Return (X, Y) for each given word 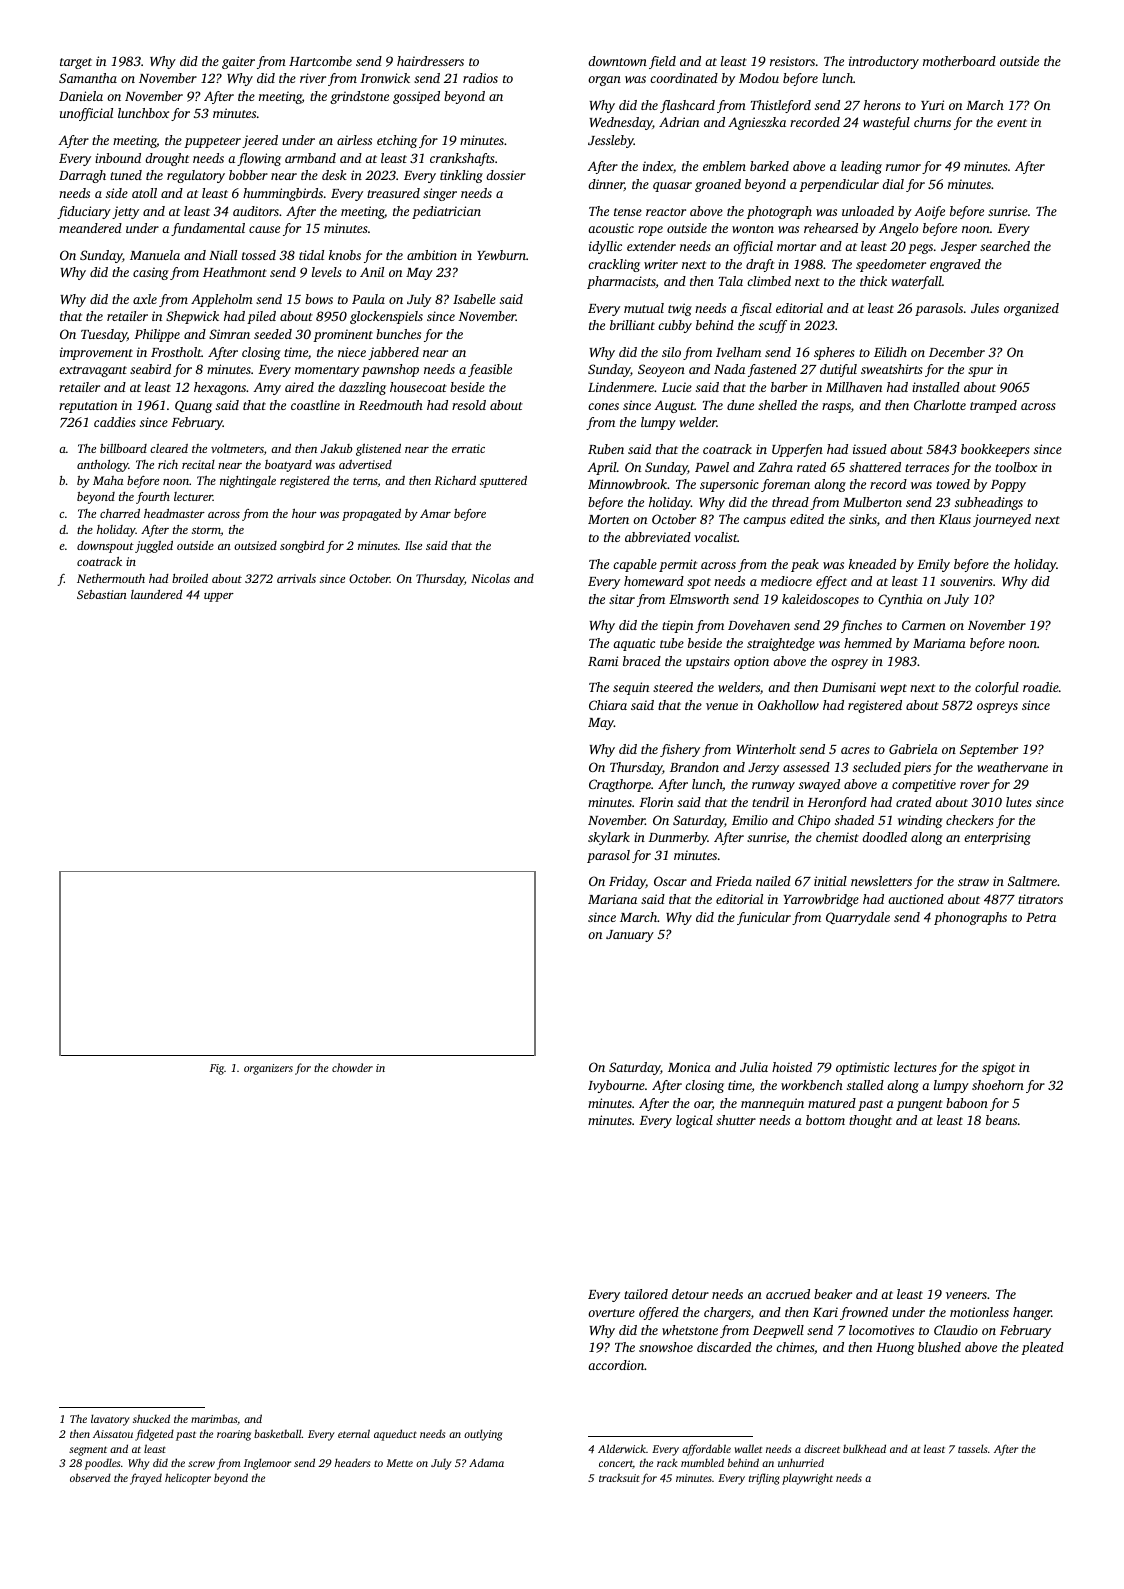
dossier (506, 175)
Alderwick (622, 1448)
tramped (993, 406)
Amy (267, 388)
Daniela (81, 96)
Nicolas (490, 578)
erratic (468, 448)
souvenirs (966, 581)
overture (611, 1313)
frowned (864, 1313)
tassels (972, 1448)
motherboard (959, 61)
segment (88, 1451)
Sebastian (102, 594)
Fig (217, 1069)
